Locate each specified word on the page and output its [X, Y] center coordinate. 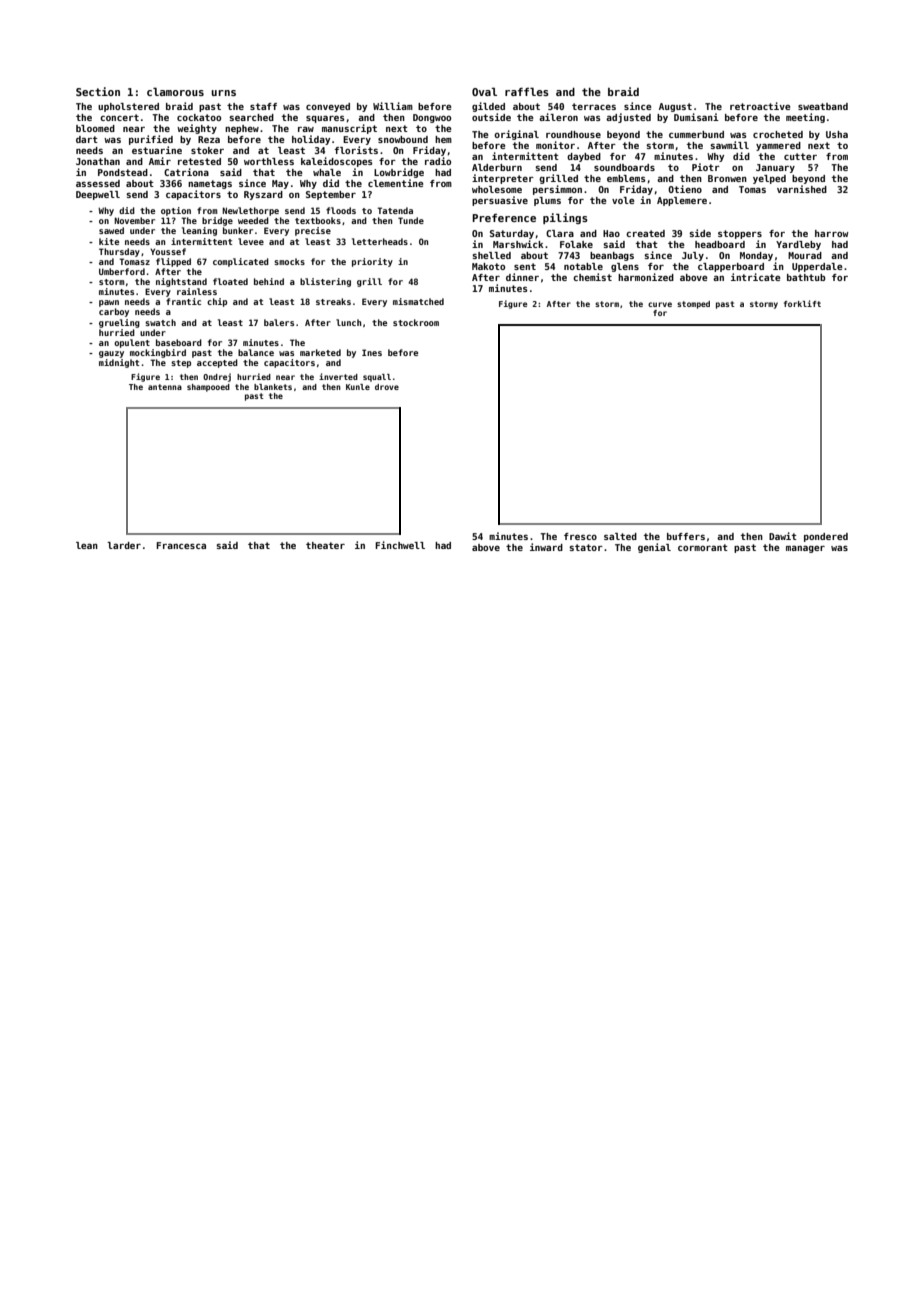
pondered [826, 537]
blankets [273, 387]
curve [660, 304]
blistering [325, 282]
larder [124, 545]
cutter [800, 156]
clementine [395, 183]
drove [387, 387]
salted [620, 536]
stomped [693, 305]
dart [87, 139]
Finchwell [400, 545]
